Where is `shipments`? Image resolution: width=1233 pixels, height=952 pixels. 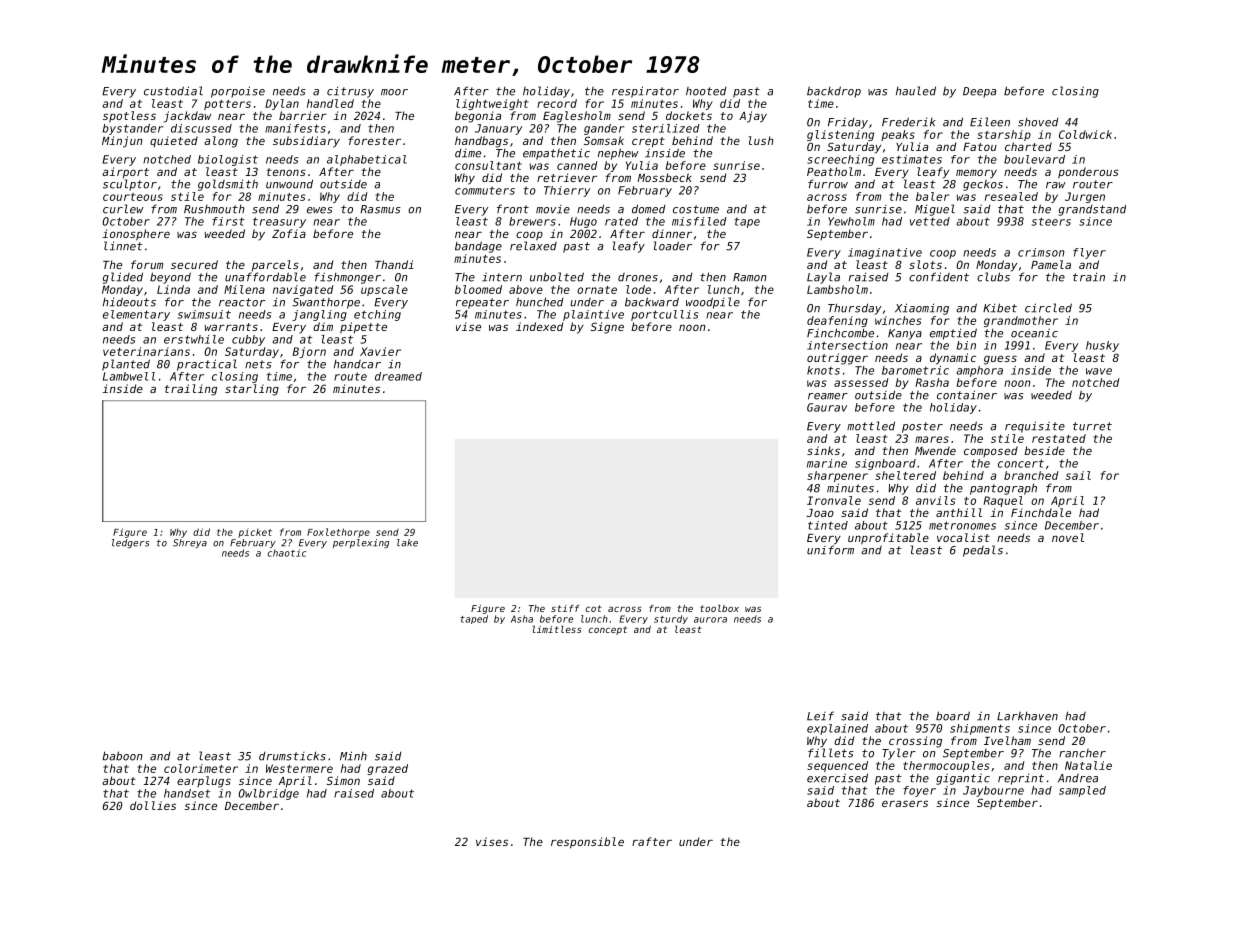
shipments is located at coordinates (980, 729).
